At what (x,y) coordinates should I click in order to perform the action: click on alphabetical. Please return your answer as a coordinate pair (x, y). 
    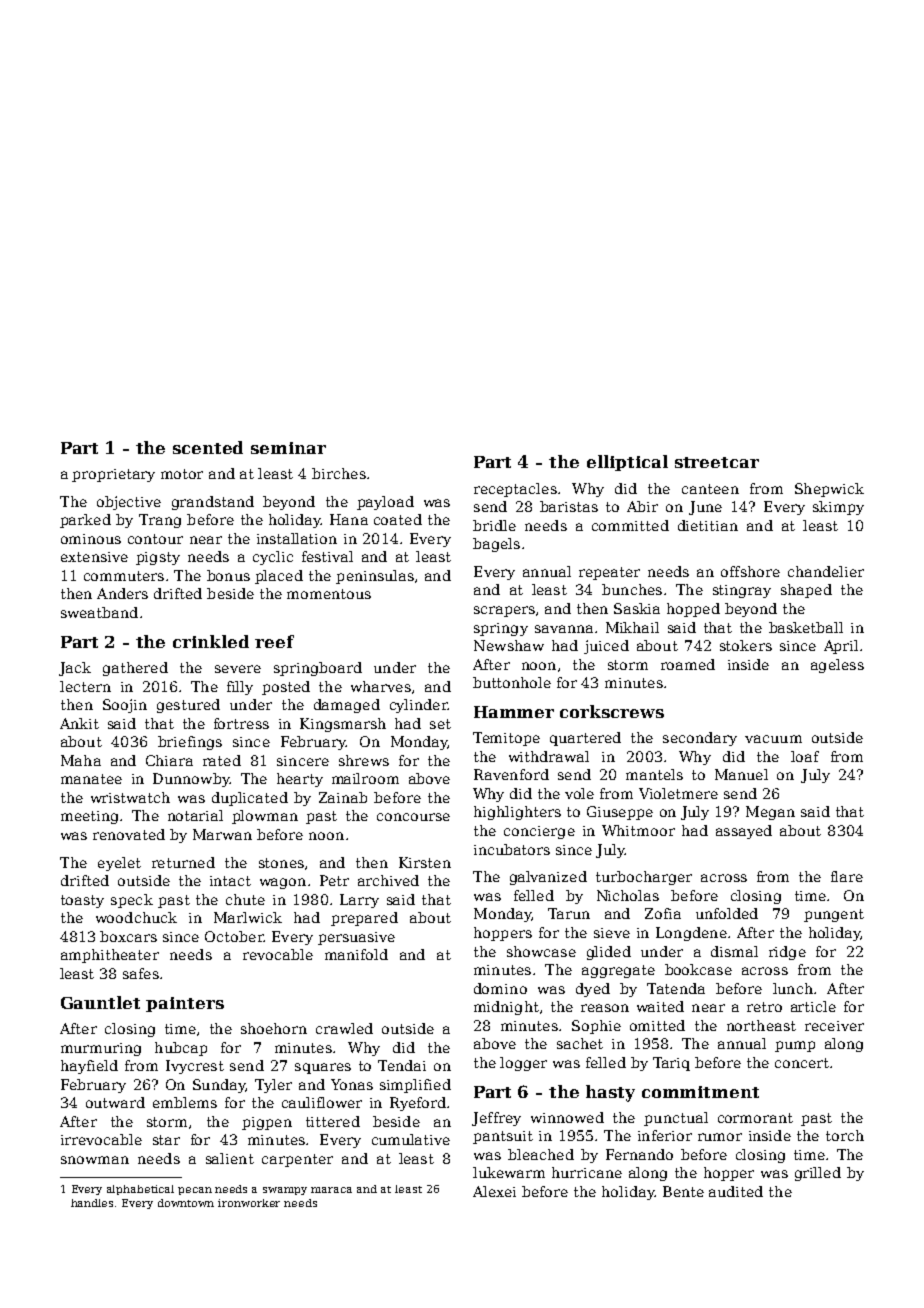
    Looking at the image, I should click on (140, 1190).
